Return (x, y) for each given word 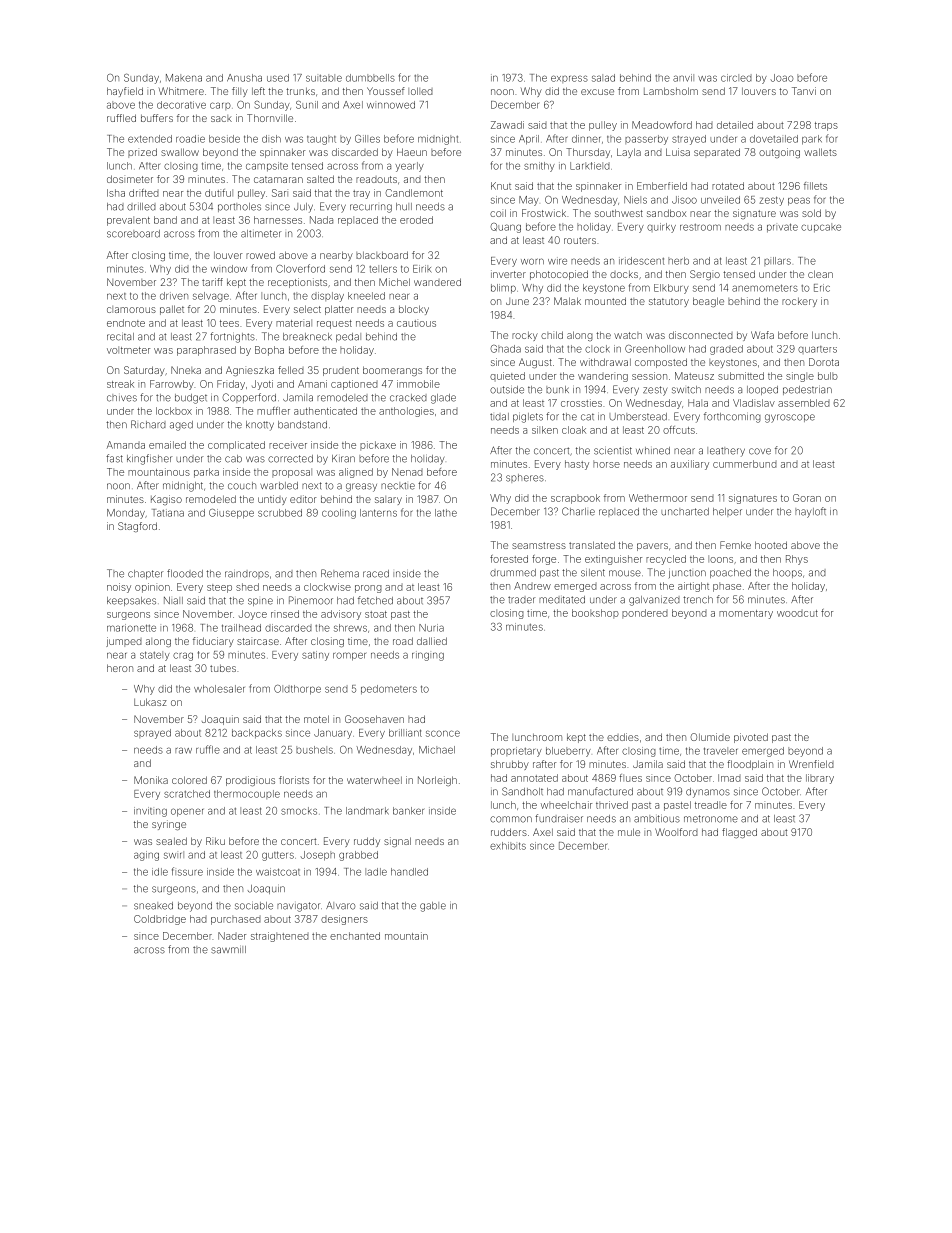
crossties (581, 403)
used (278, 78)
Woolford (676, 832)
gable (433, 907)
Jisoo (684, 200)
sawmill (228, 950)
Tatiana (168, 513)
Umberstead (638, 417)
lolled (420, 91)
